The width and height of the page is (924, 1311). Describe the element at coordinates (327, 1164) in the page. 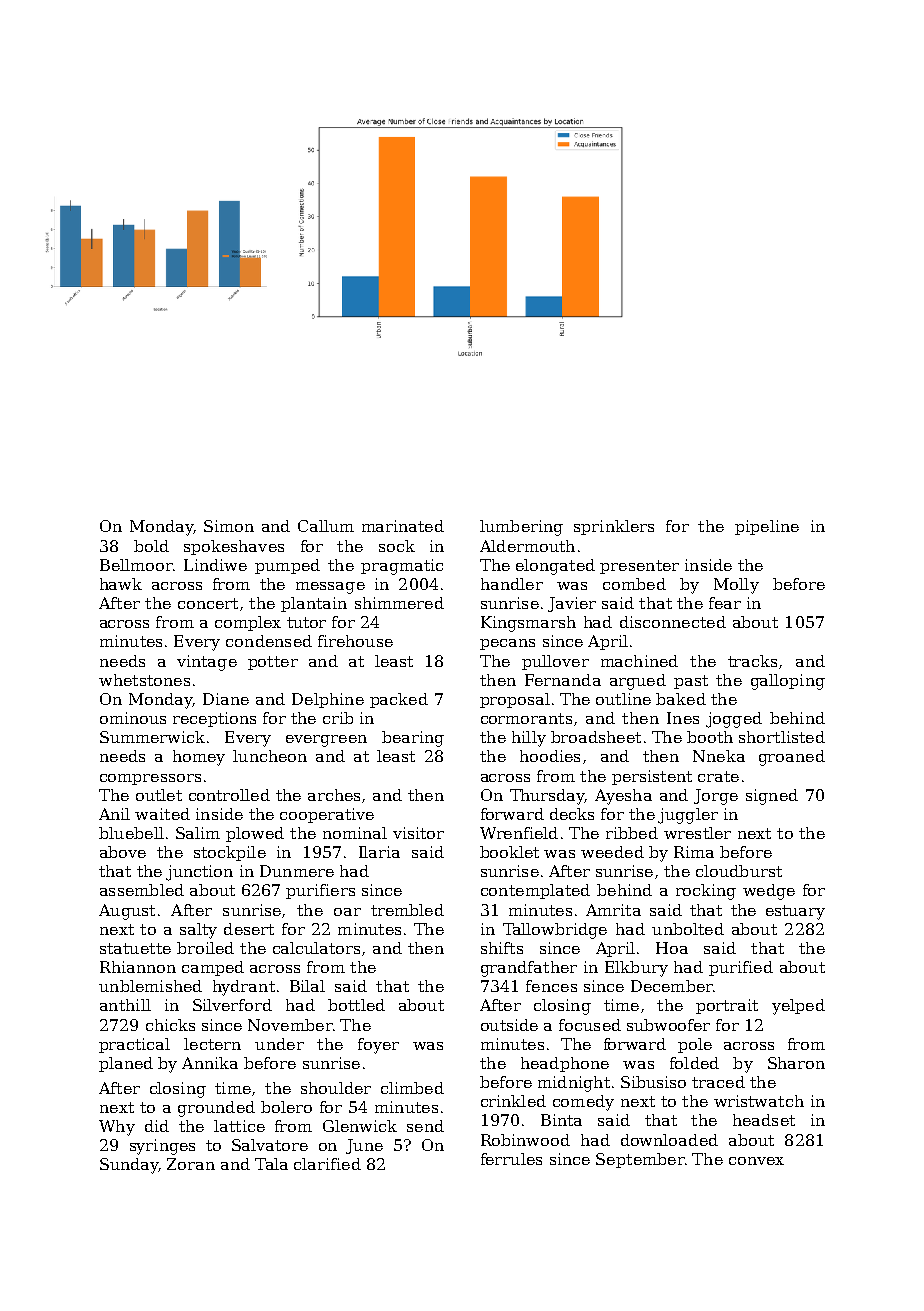

I see `clarified` at that location.
